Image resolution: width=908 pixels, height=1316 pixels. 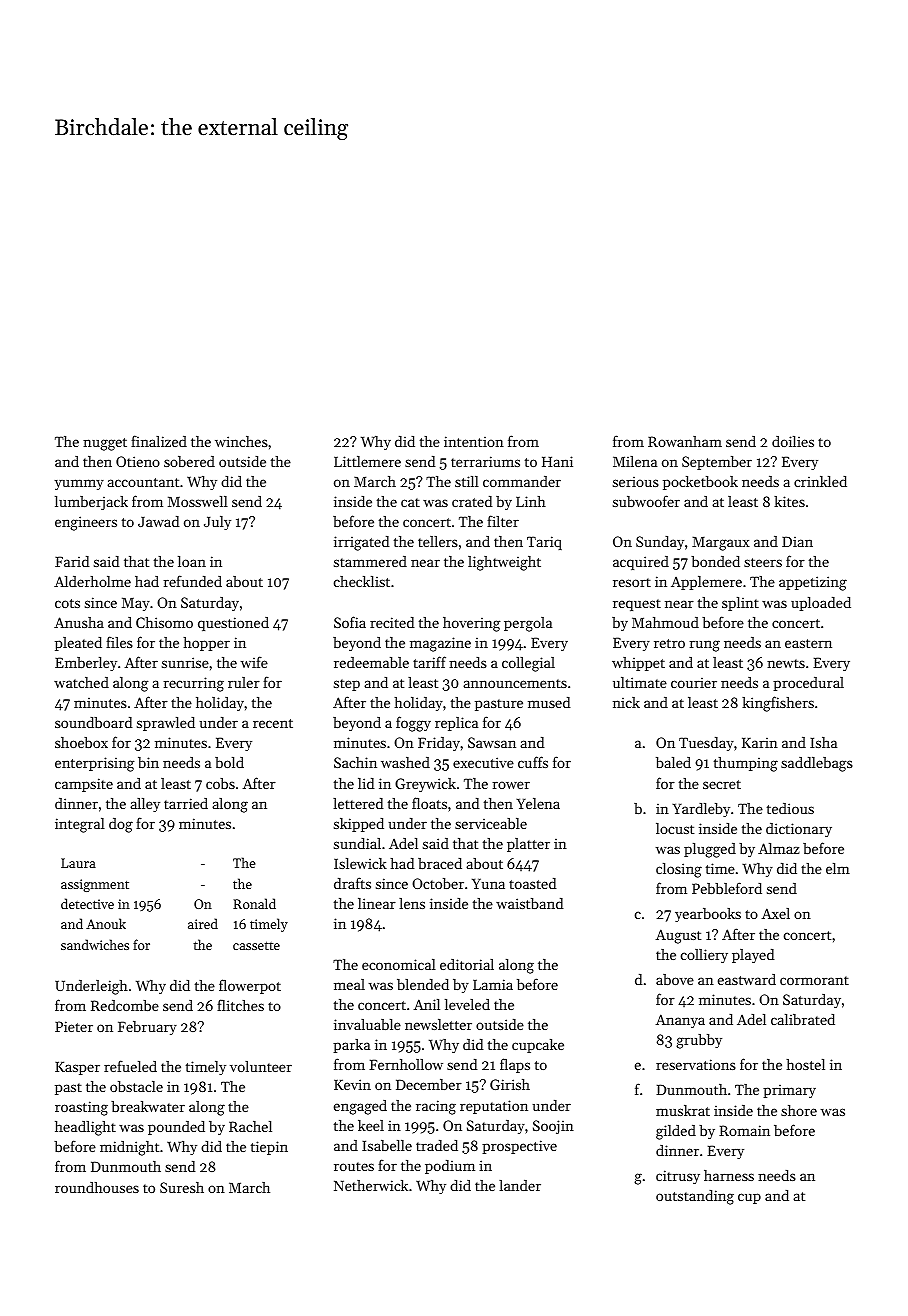 What do you see at coordinates (166, 724) in the screenshot?
I see `sprawled` at bounding box center [166, 724].
